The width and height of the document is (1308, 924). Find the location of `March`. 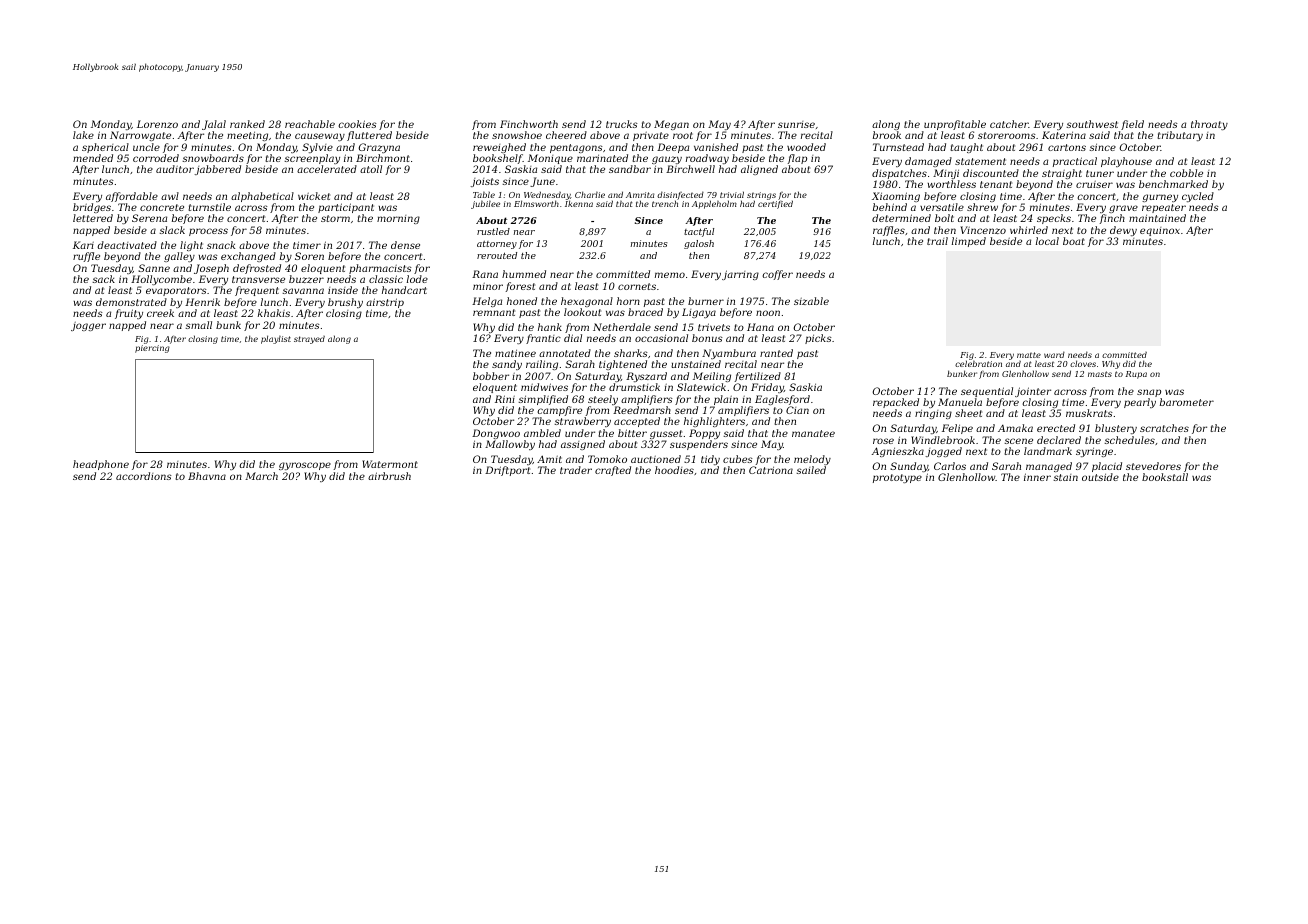

March is located at coordinates (261, 476).
